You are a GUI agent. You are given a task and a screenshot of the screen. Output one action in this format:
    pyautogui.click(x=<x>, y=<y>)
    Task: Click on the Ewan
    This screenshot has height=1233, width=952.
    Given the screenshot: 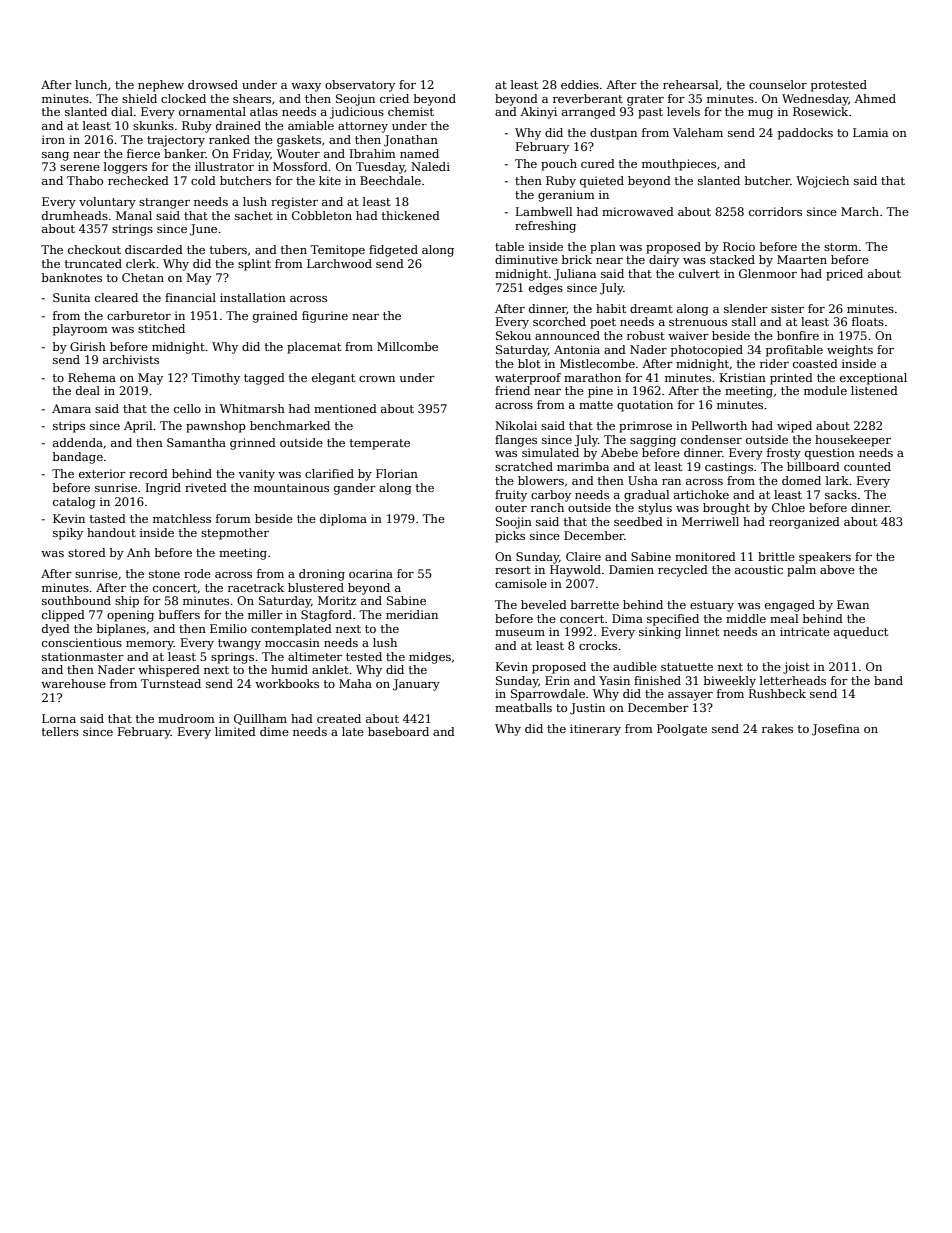 What is the action you would take?
    pyautogui.click(x=853, y=604)
